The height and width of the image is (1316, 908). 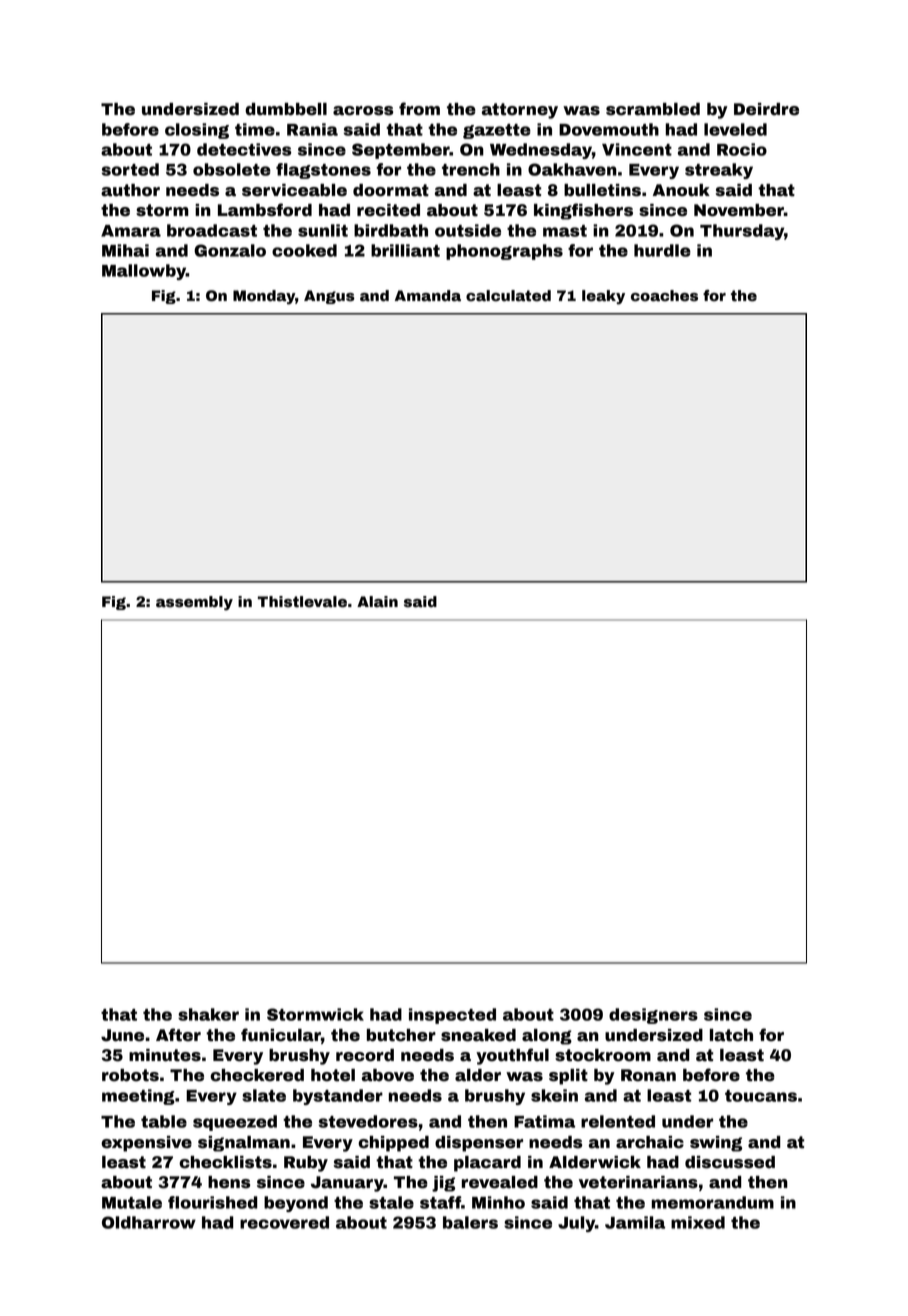 I want to click on designers, so click(x=653, y=1016).
